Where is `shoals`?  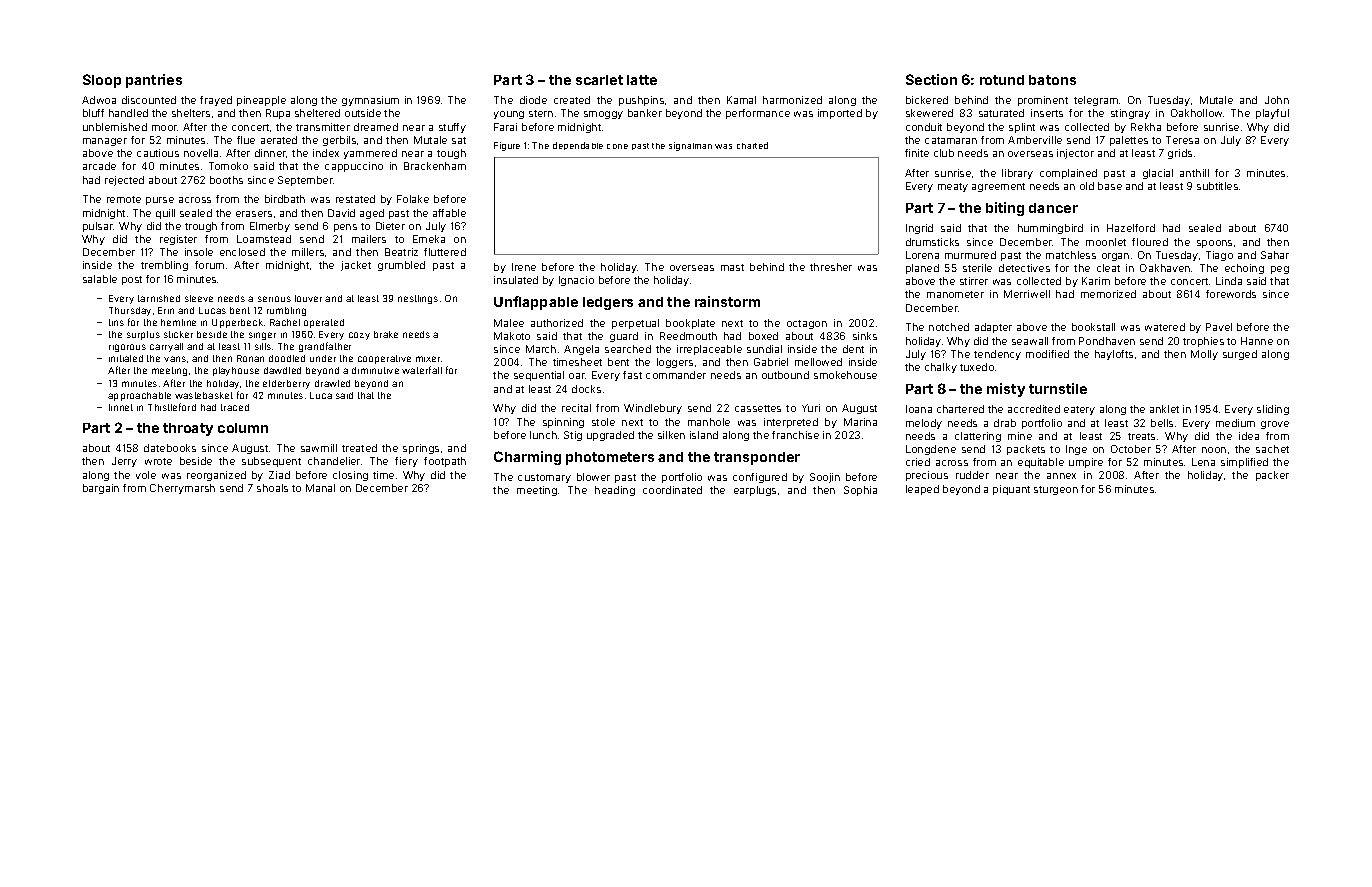 shoals is located at coordinates (272, 488).
